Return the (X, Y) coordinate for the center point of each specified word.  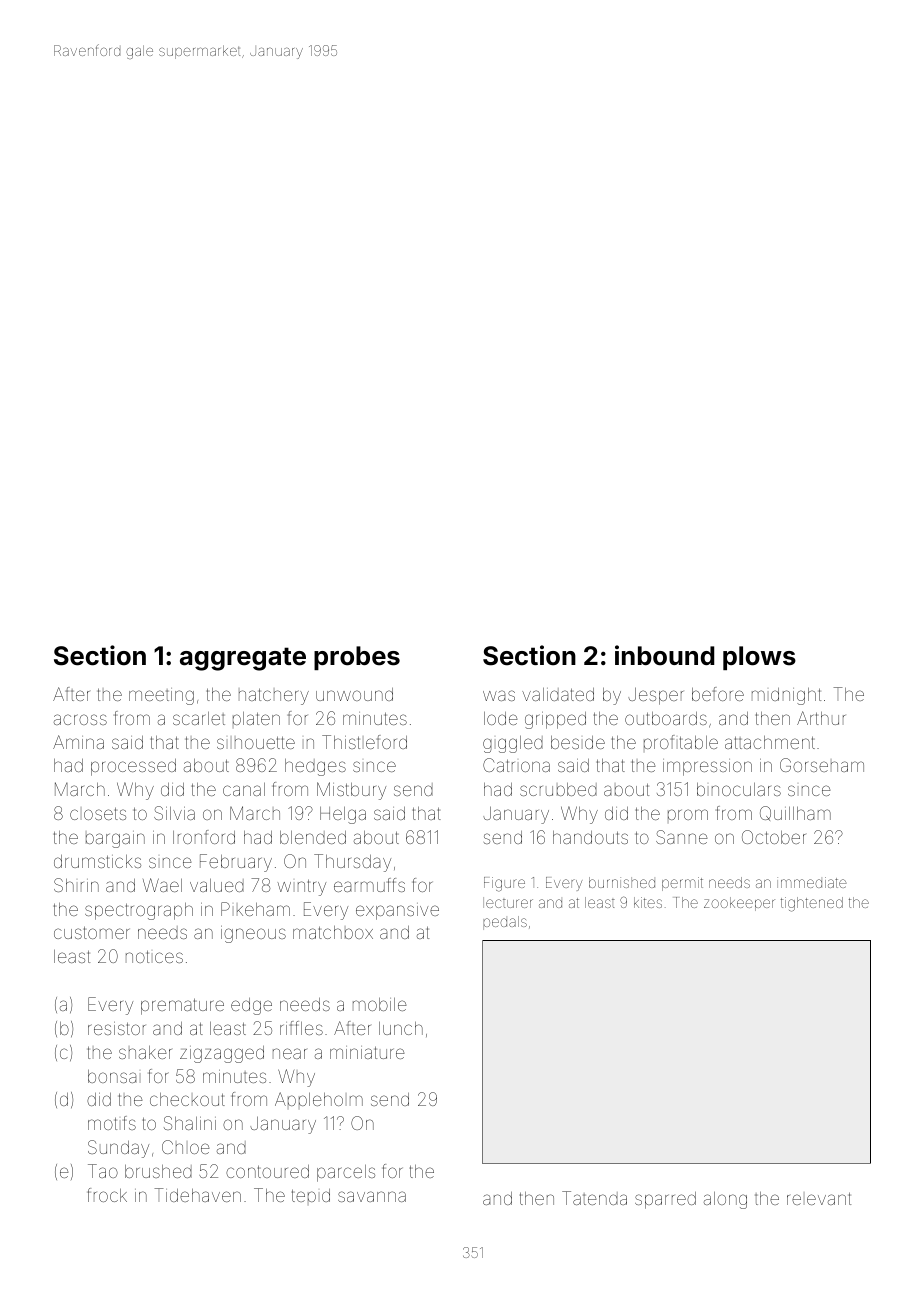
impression (707, 767)
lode (501, 718)
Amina (78, 742)
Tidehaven (198, 1195)
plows (759, 658)
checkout (187, 1099)
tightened (812, 904)
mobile (380, 1004)
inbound (664, 655)
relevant (819, 1198)
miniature (367, 1052)
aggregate (243, 659)
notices (154, 956)
